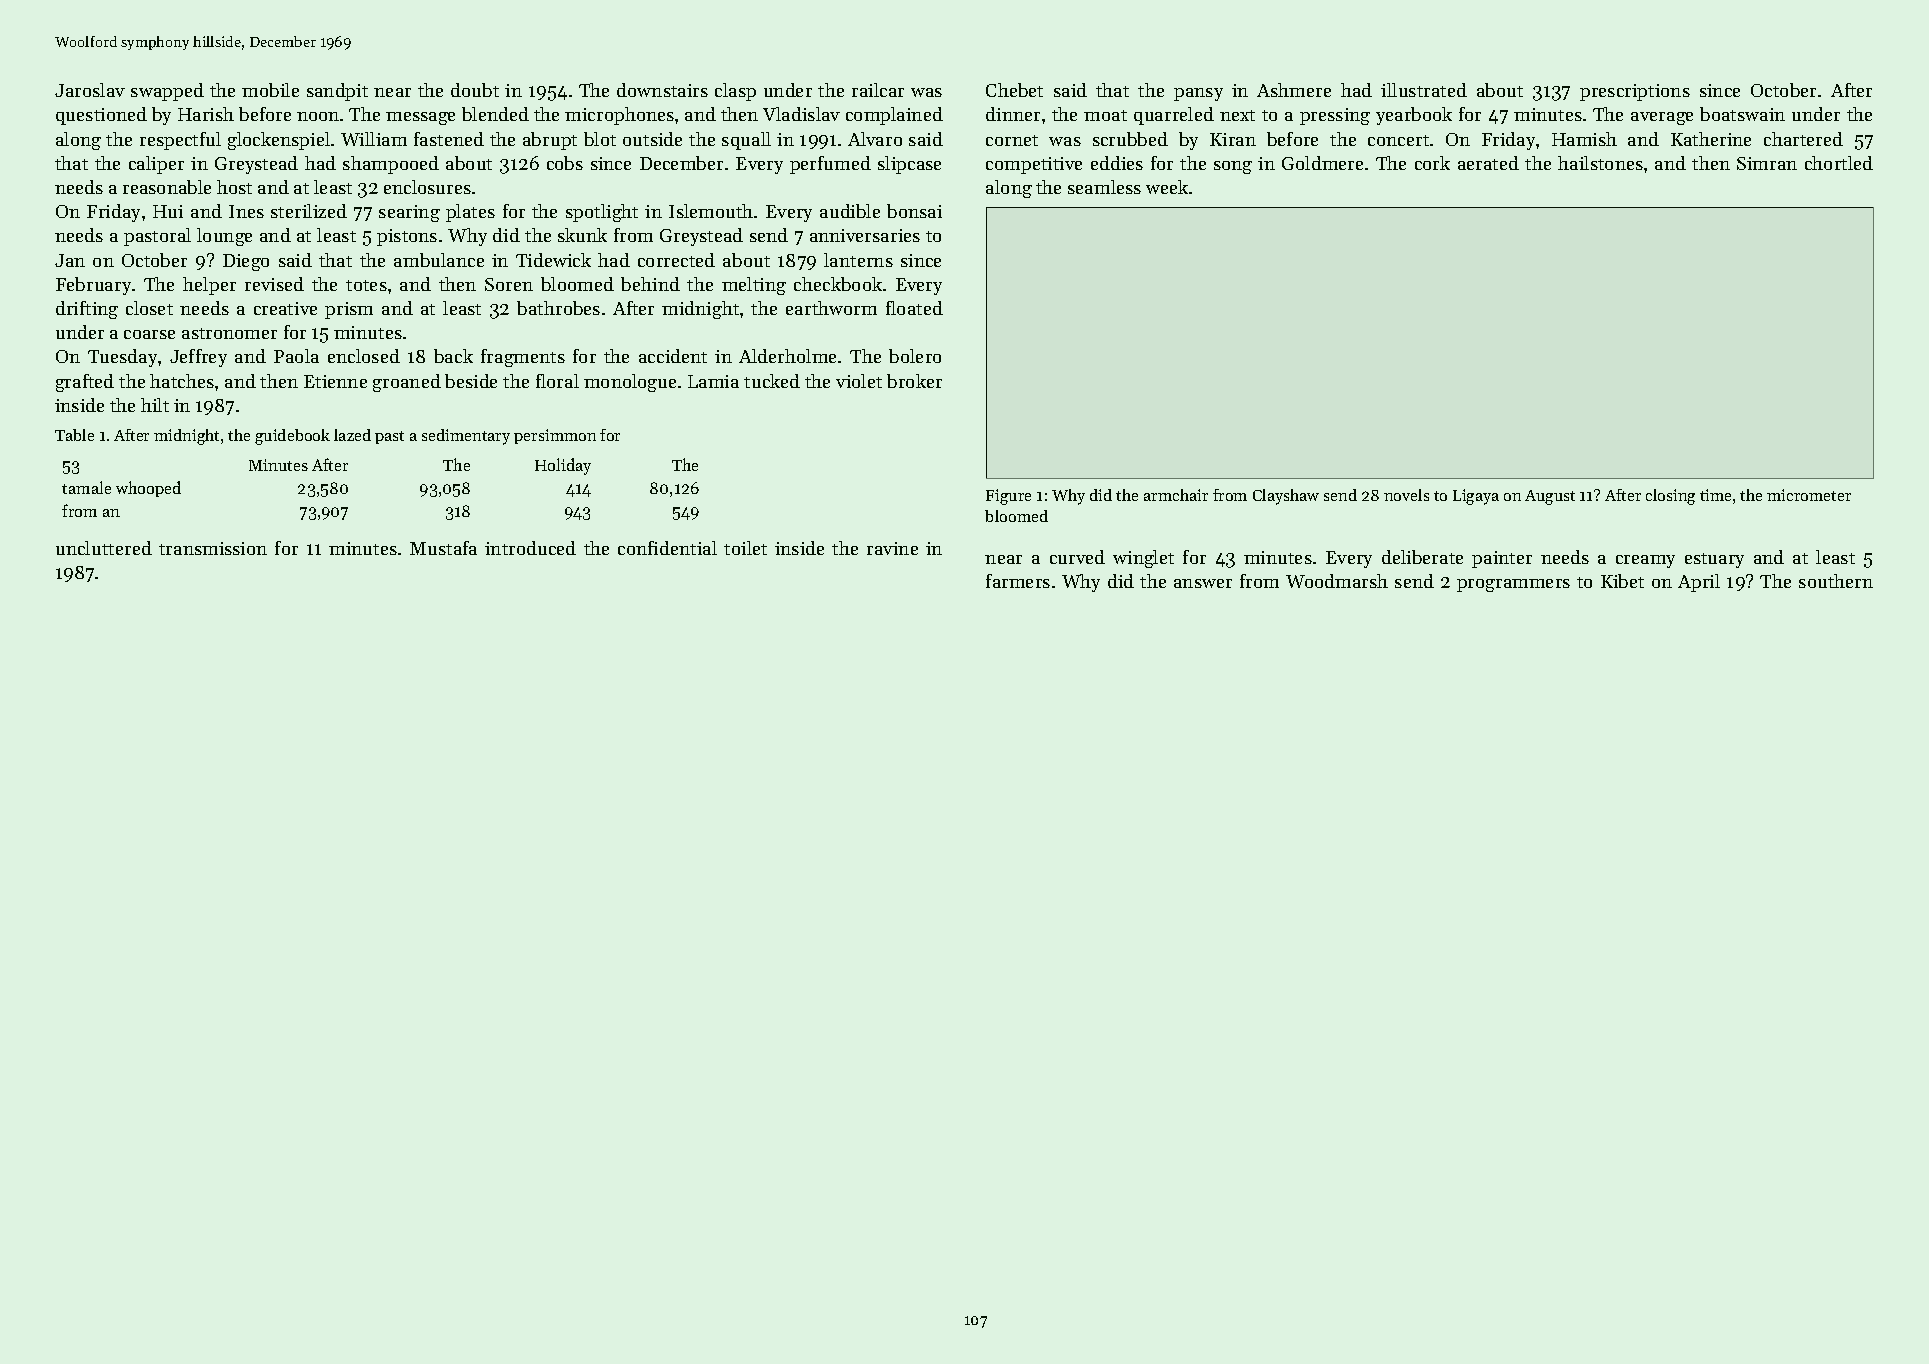  What do you see at coordinates (1742, 114) in the screenshot?
I see `boatswain` at bounding box center [1742, 114].
